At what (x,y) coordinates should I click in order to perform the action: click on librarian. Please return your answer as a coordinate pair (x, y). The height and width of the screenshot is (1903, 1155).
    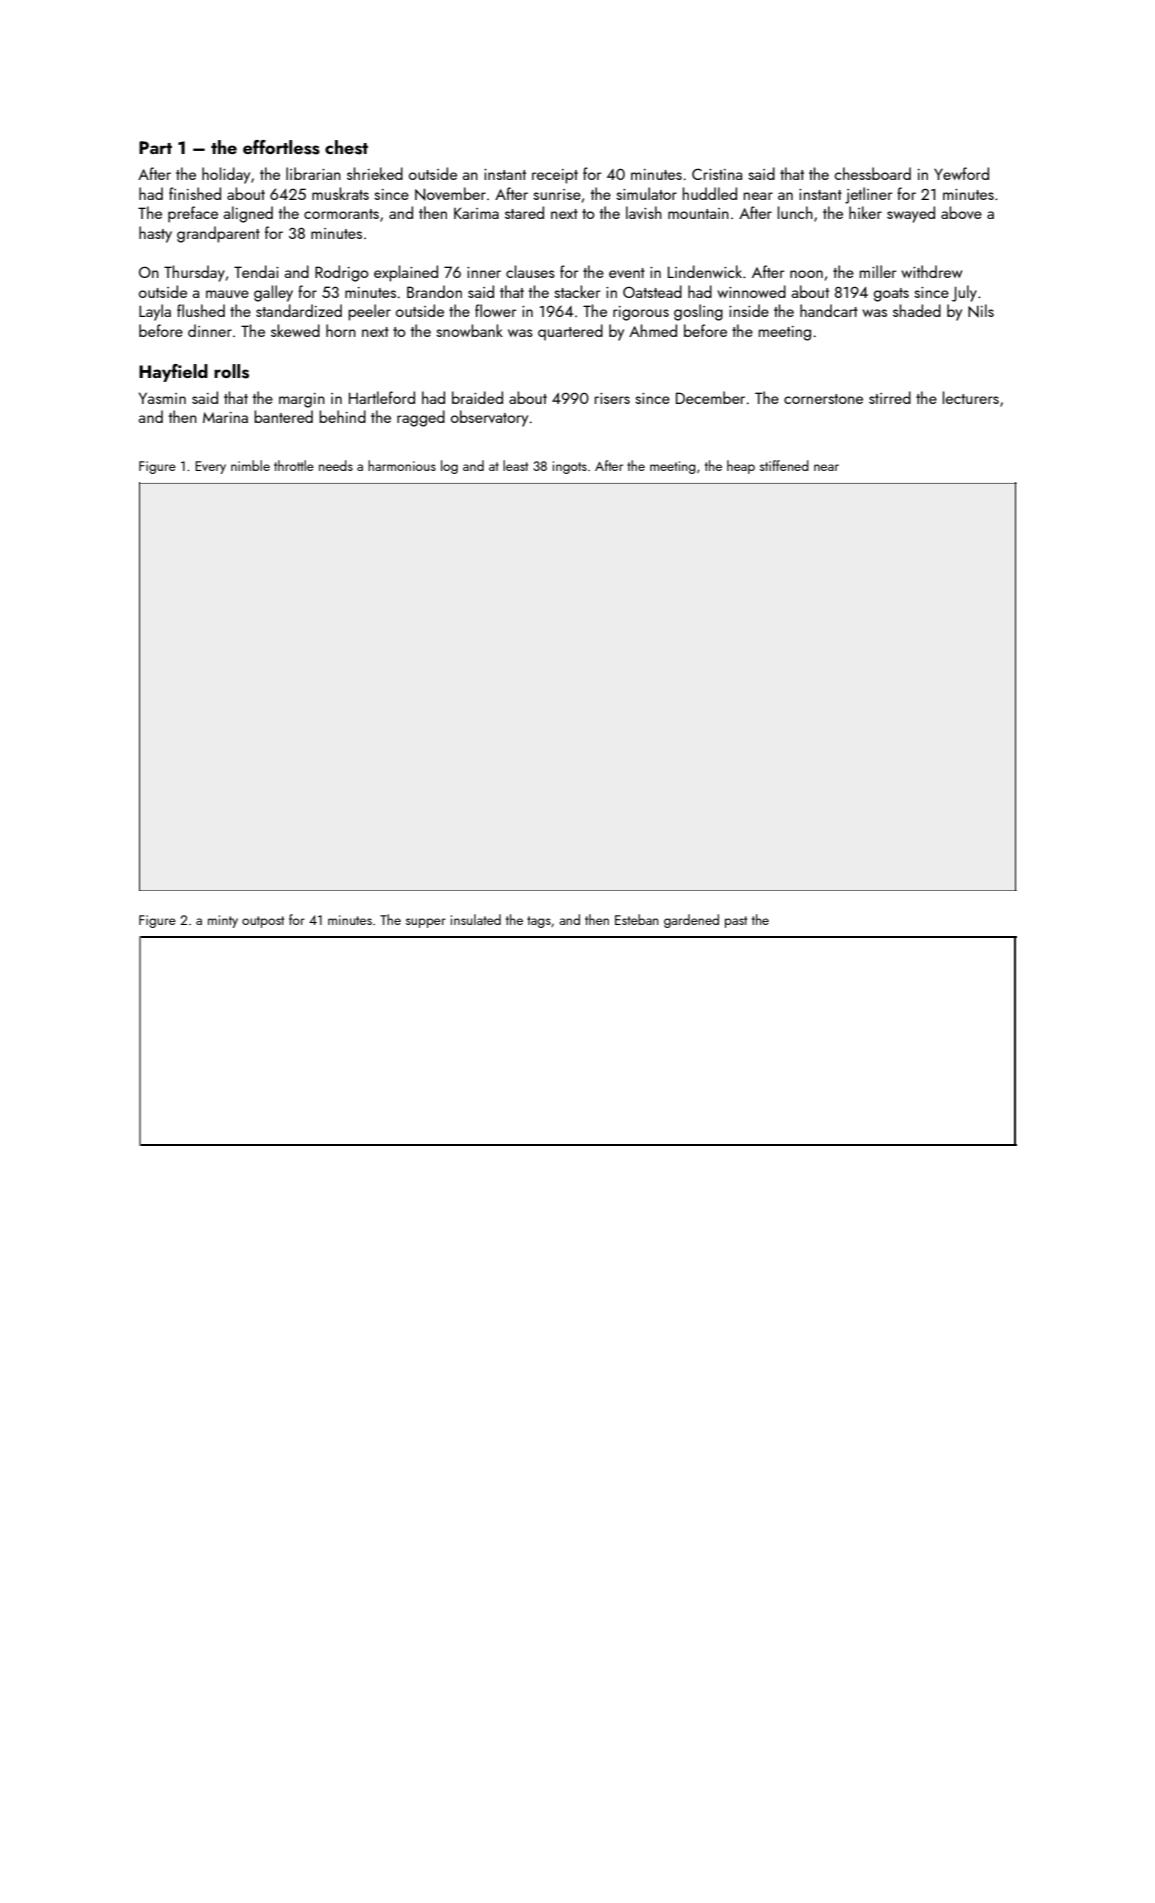
    Looking at the image, I should click on (313, 173).
